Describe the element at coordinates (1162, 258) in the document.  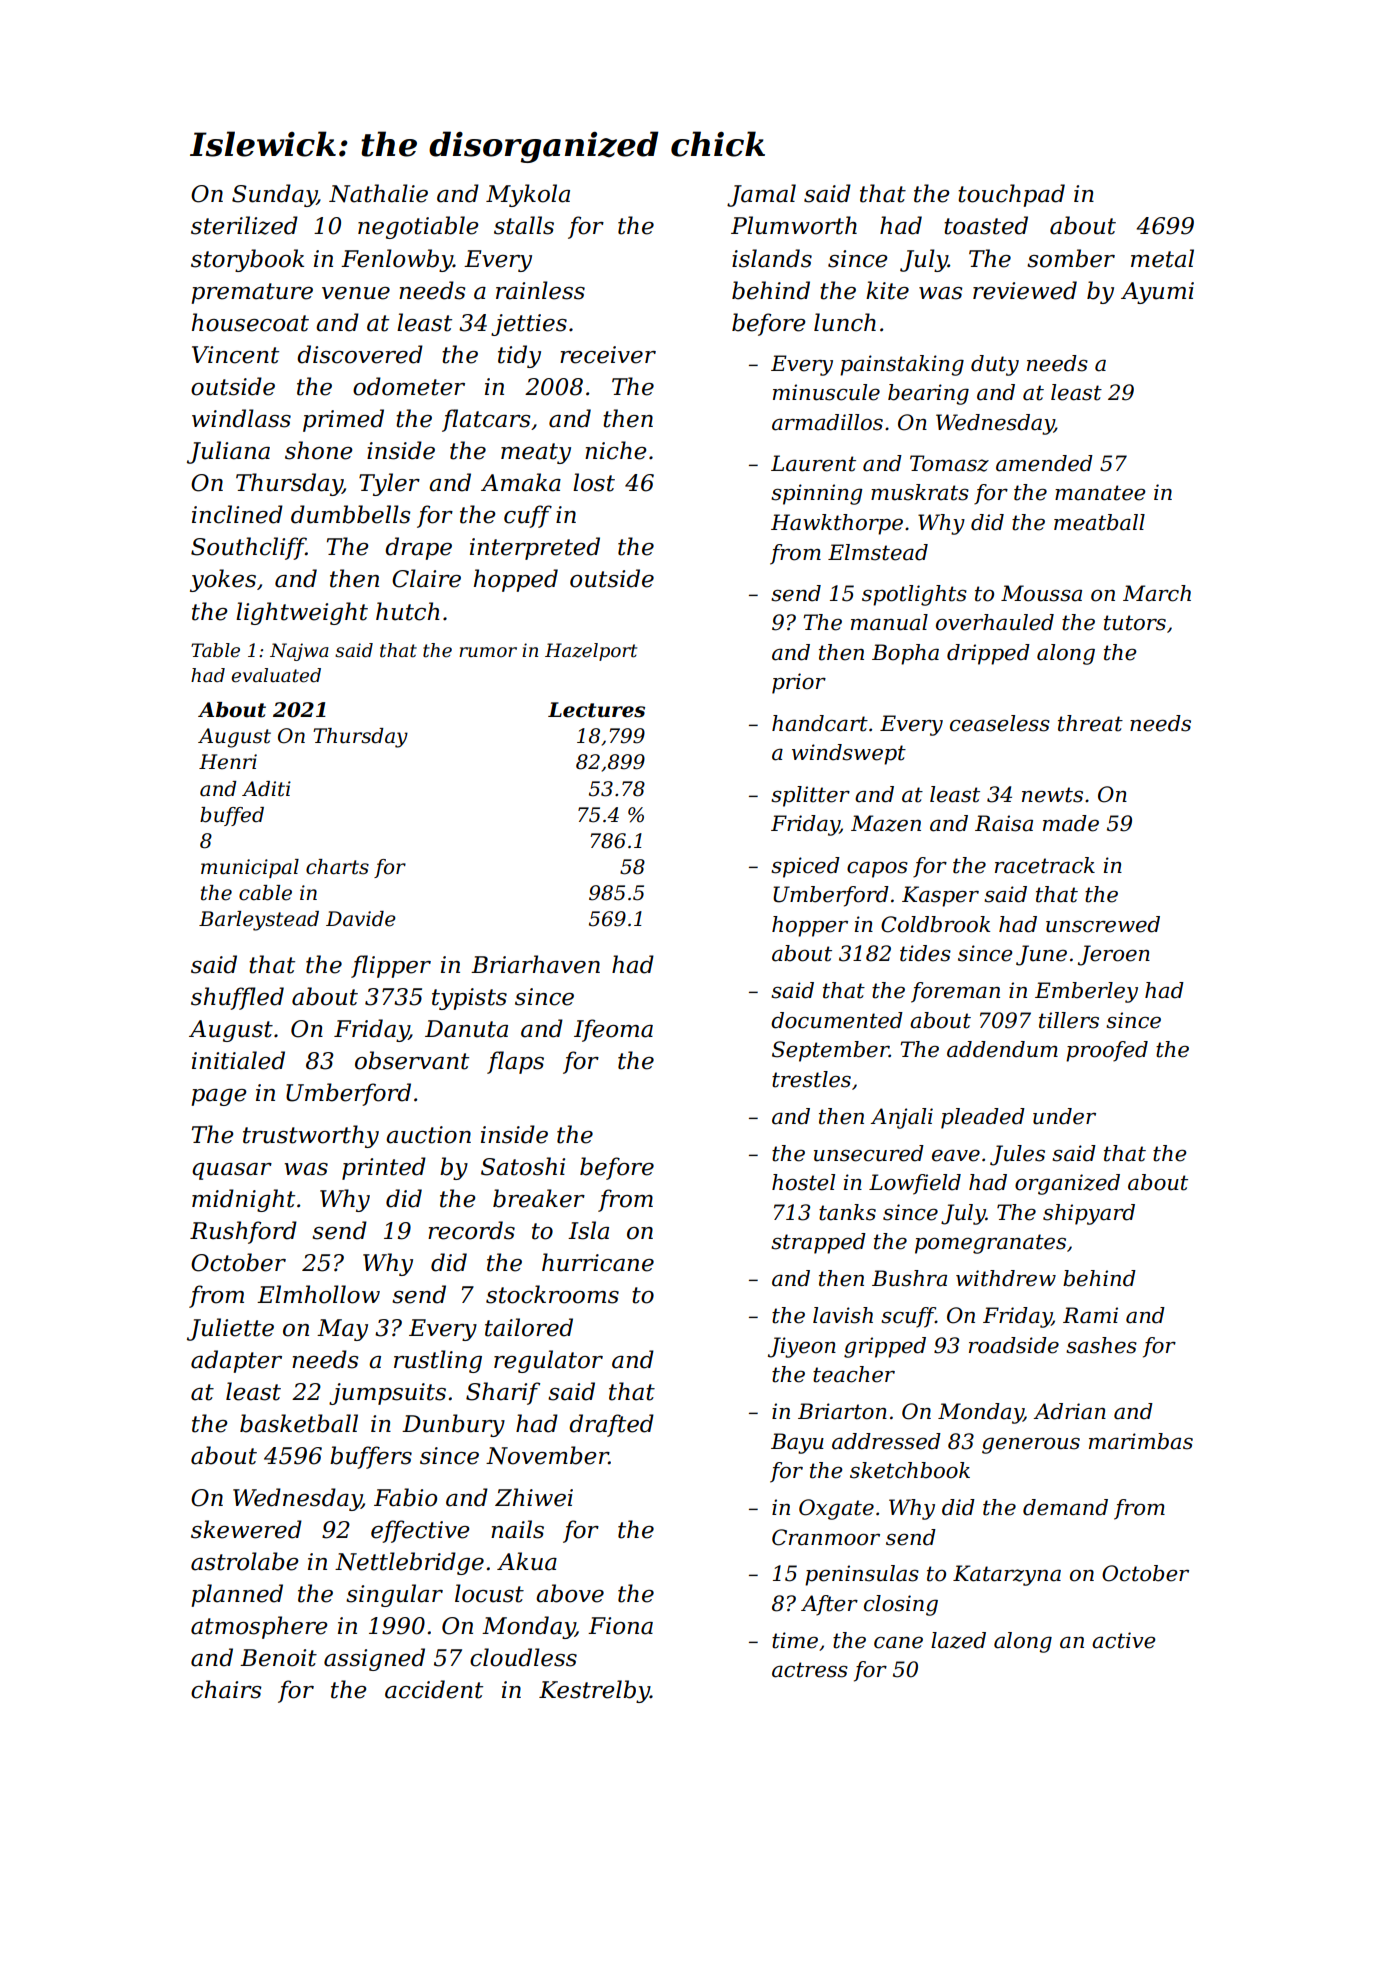
I see `metal` at that location.
